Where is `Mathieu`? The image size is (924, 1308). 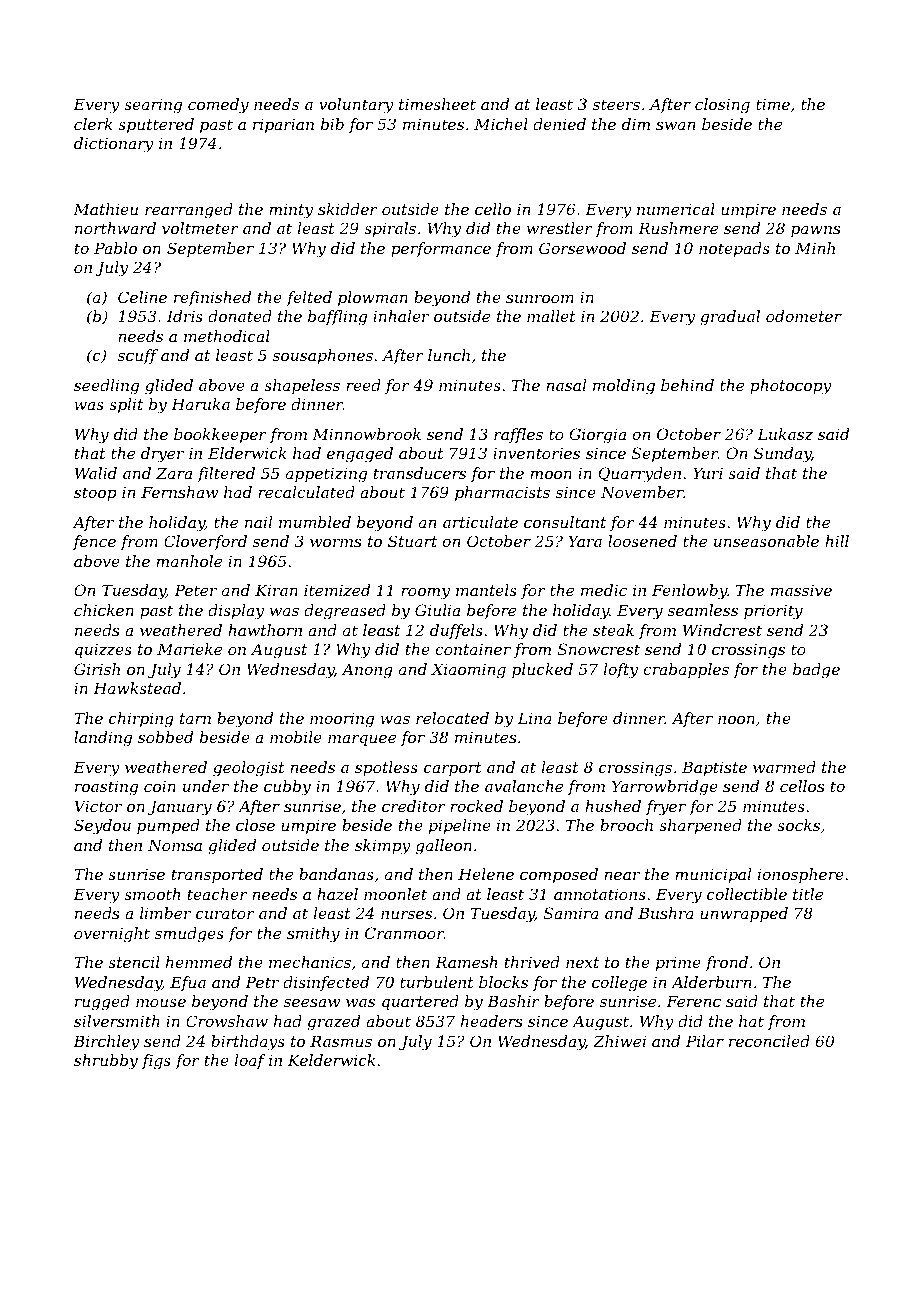 Mathieu is located at coordinates (105, 209).
